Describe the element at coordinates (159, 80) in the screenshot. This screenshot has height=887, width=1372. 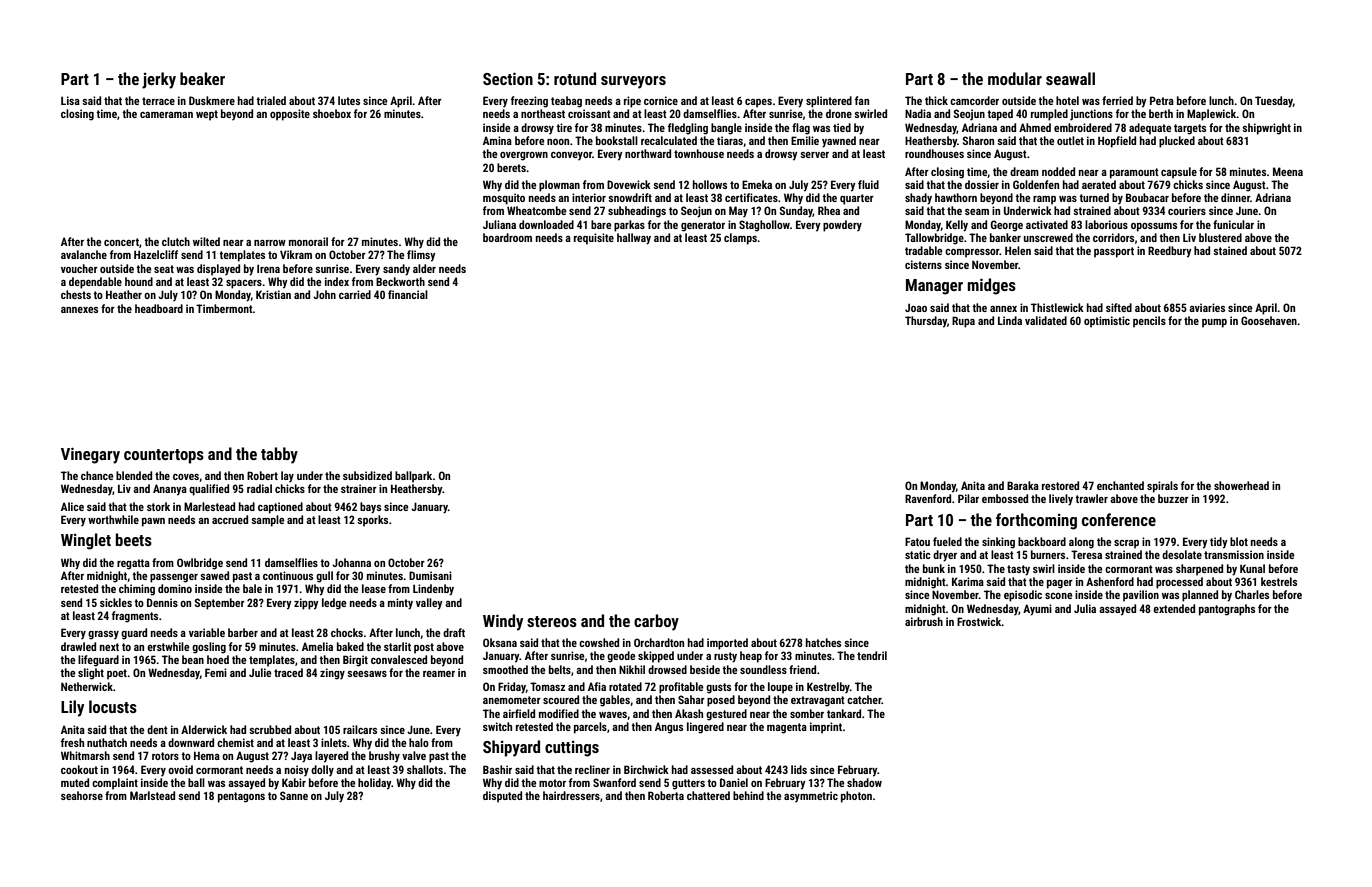
I see `jerky` at that location.
